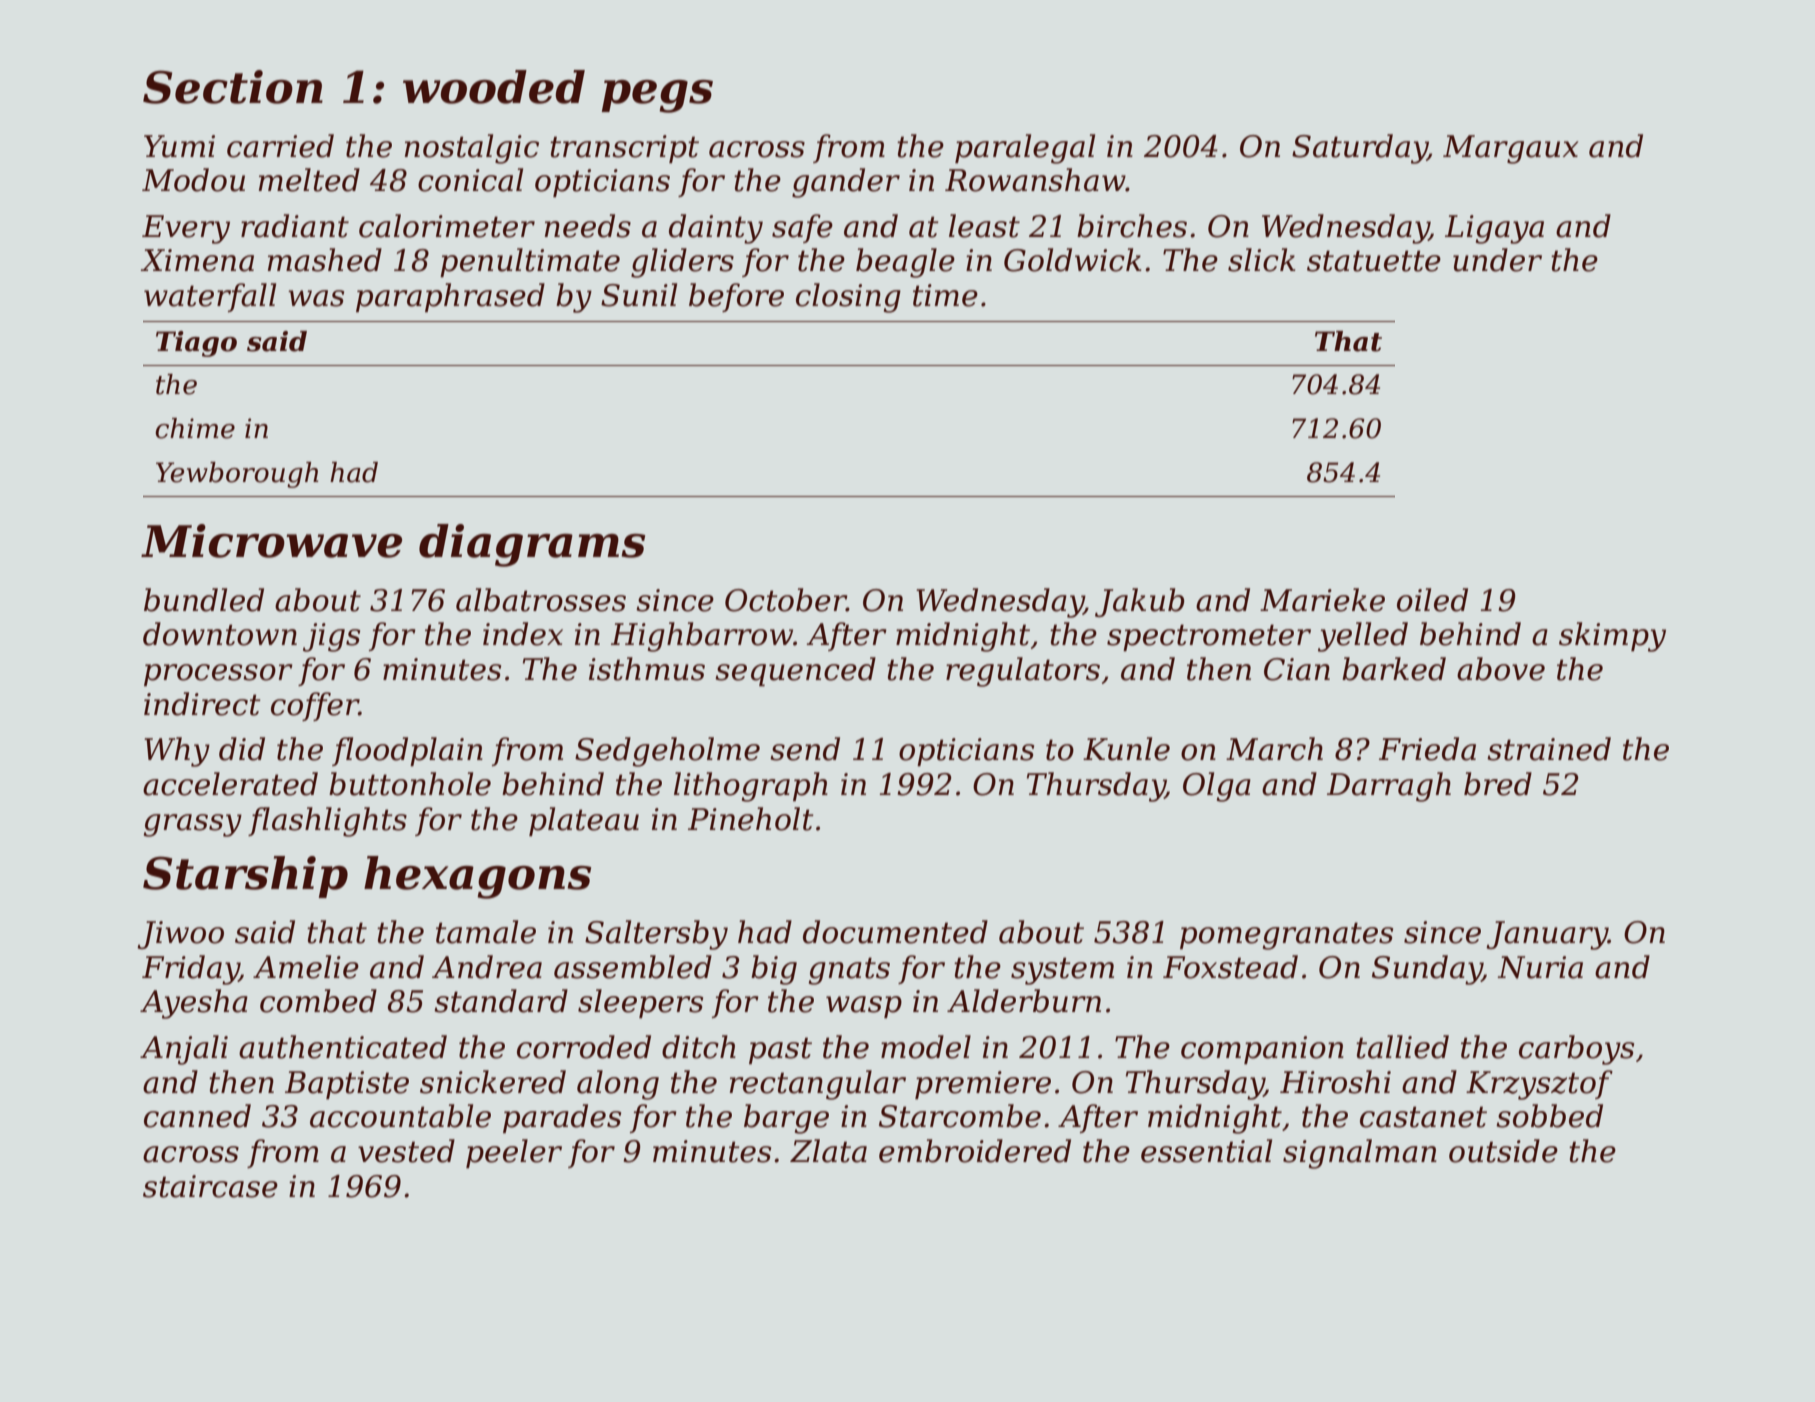 The height and width of the image is (1402, 1815). Describe the element at coordinates (532, 545) in the image. I see `diagrams` at that location.
